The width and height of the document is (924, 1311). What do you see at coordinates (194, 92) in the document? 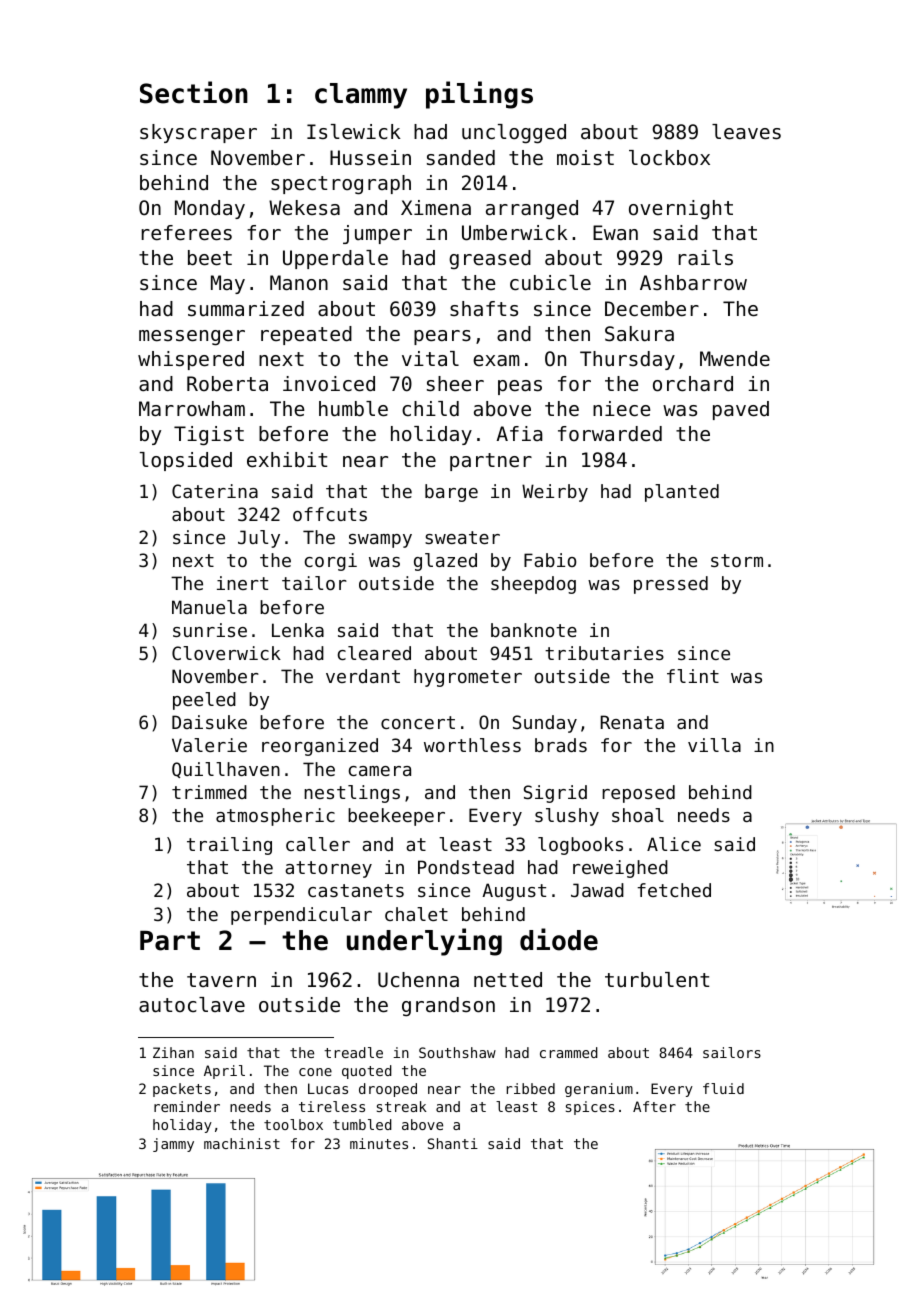
I see `Section` at bounding box center [194, 92].
